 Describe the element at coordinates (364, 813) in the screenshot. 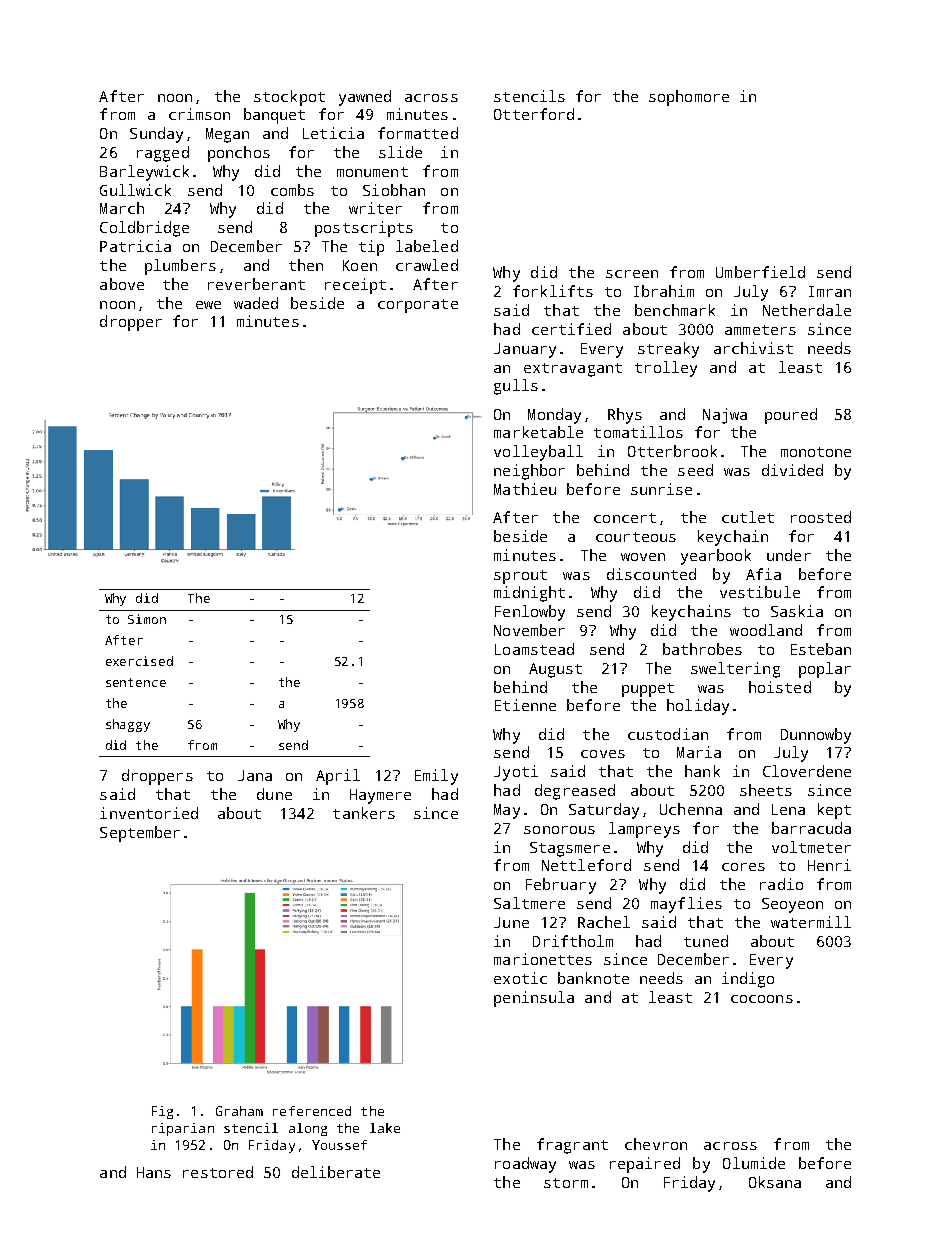

I see `tankers` at that location.
